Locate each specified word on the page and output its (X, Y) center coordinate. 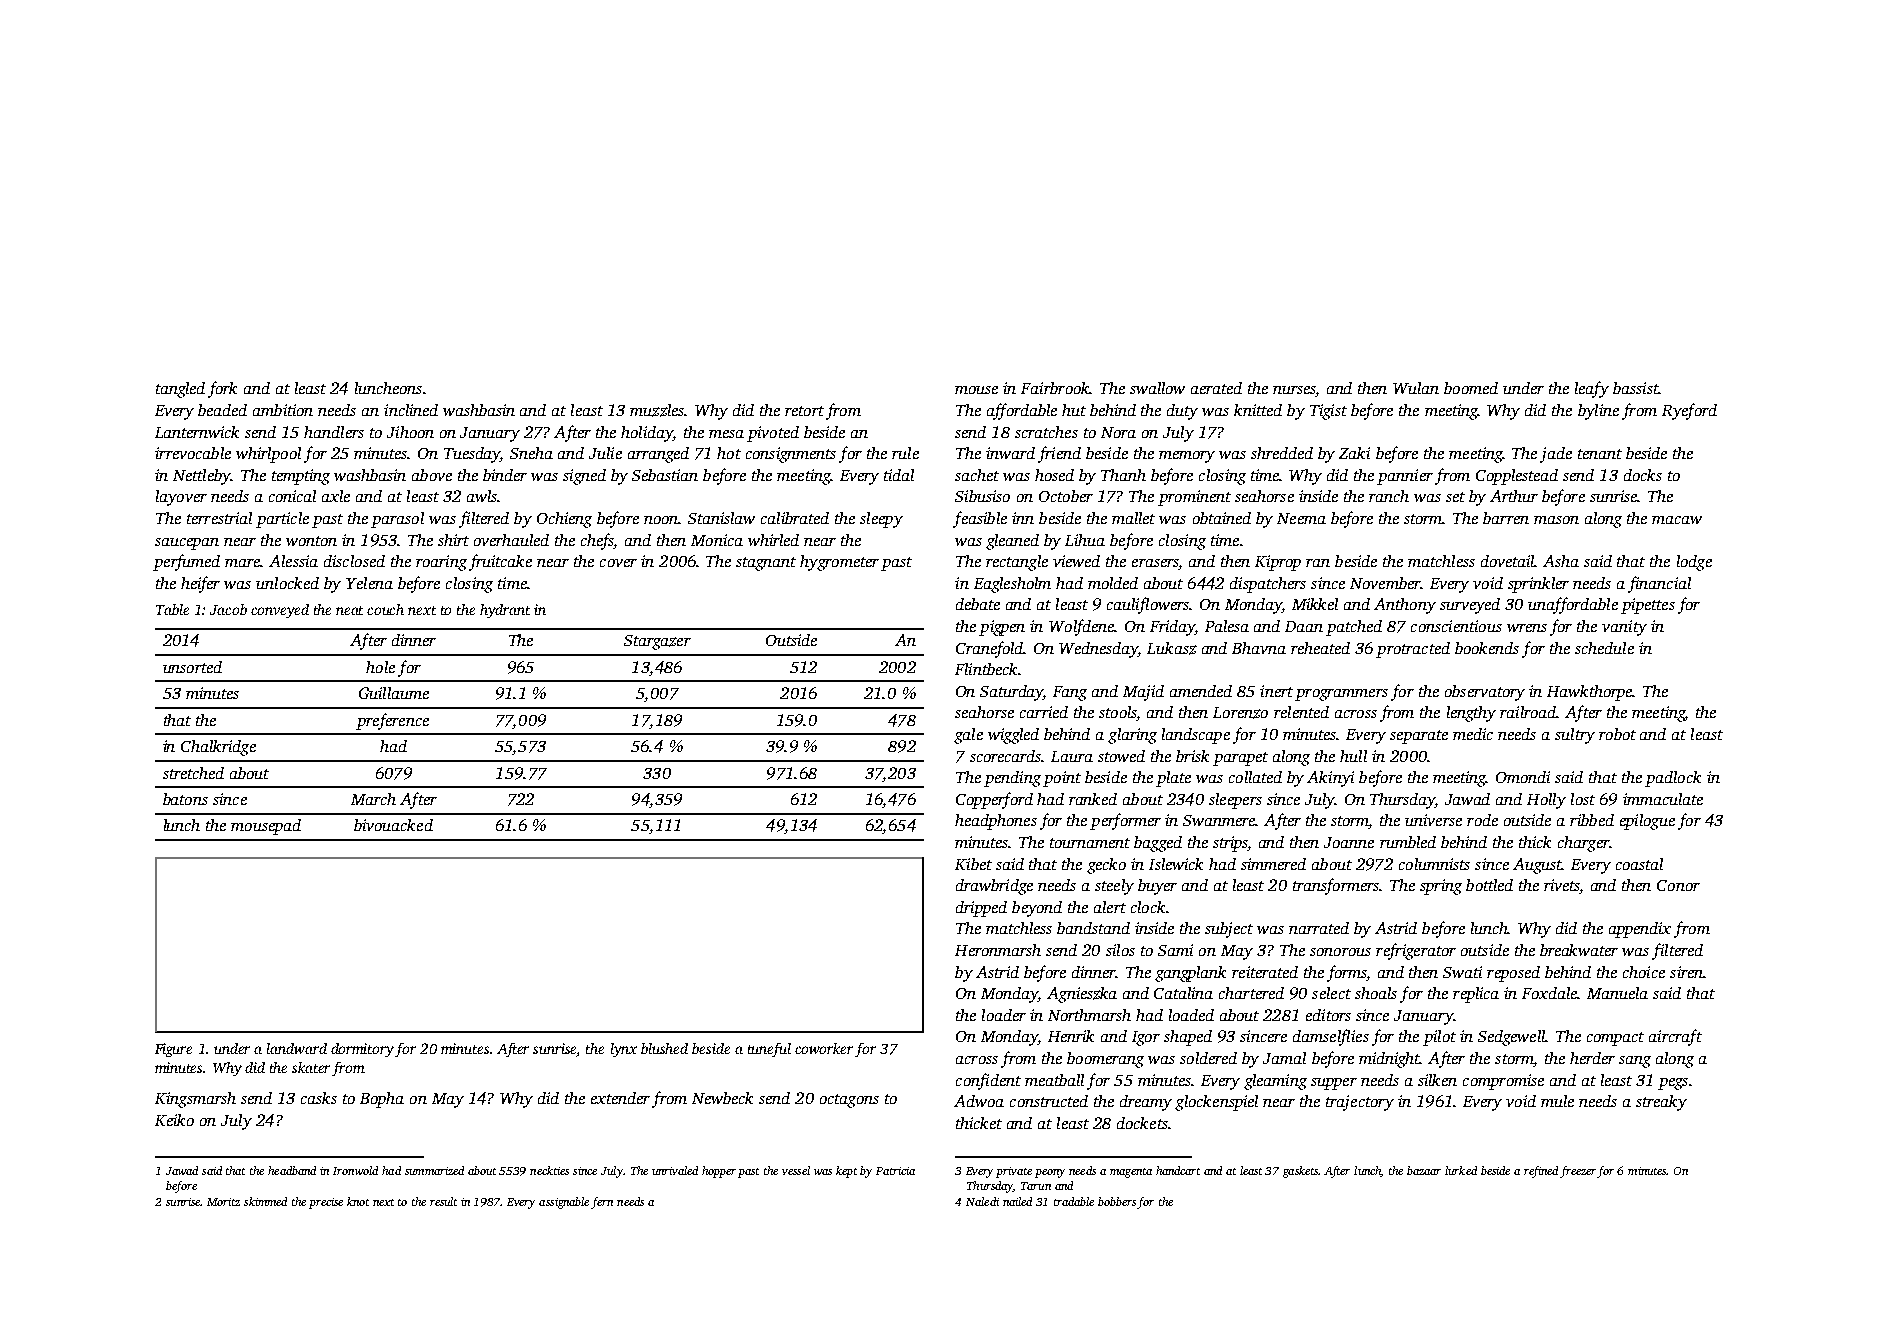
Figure (173, 1050)
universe (1433, 820)
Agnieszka (1082, 995)
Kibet (973, 864)
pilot (1439, 1038)
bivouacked (393, 825)
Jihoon (410, 432)
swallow (1157, 388)
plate (1173, 779)
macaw (1677, 520)
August (1537, 866)
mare (242, 563)
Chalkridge (218, 748)
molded (1113, 583)
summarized (434, 1170)
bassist (1635, 388)
